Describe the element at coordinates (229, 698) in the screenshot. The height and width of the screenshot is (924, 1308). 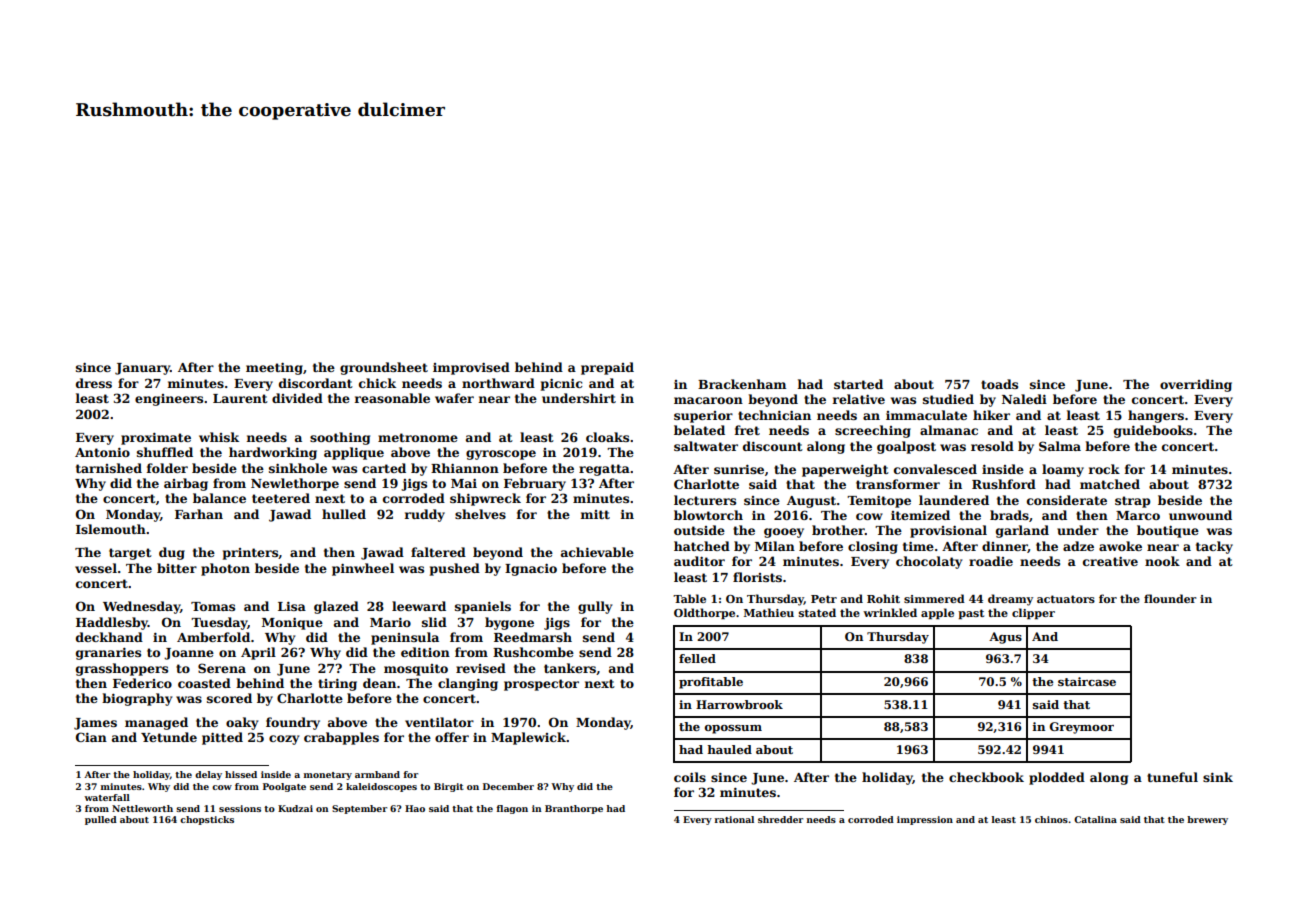
I see `scored` at that location.
